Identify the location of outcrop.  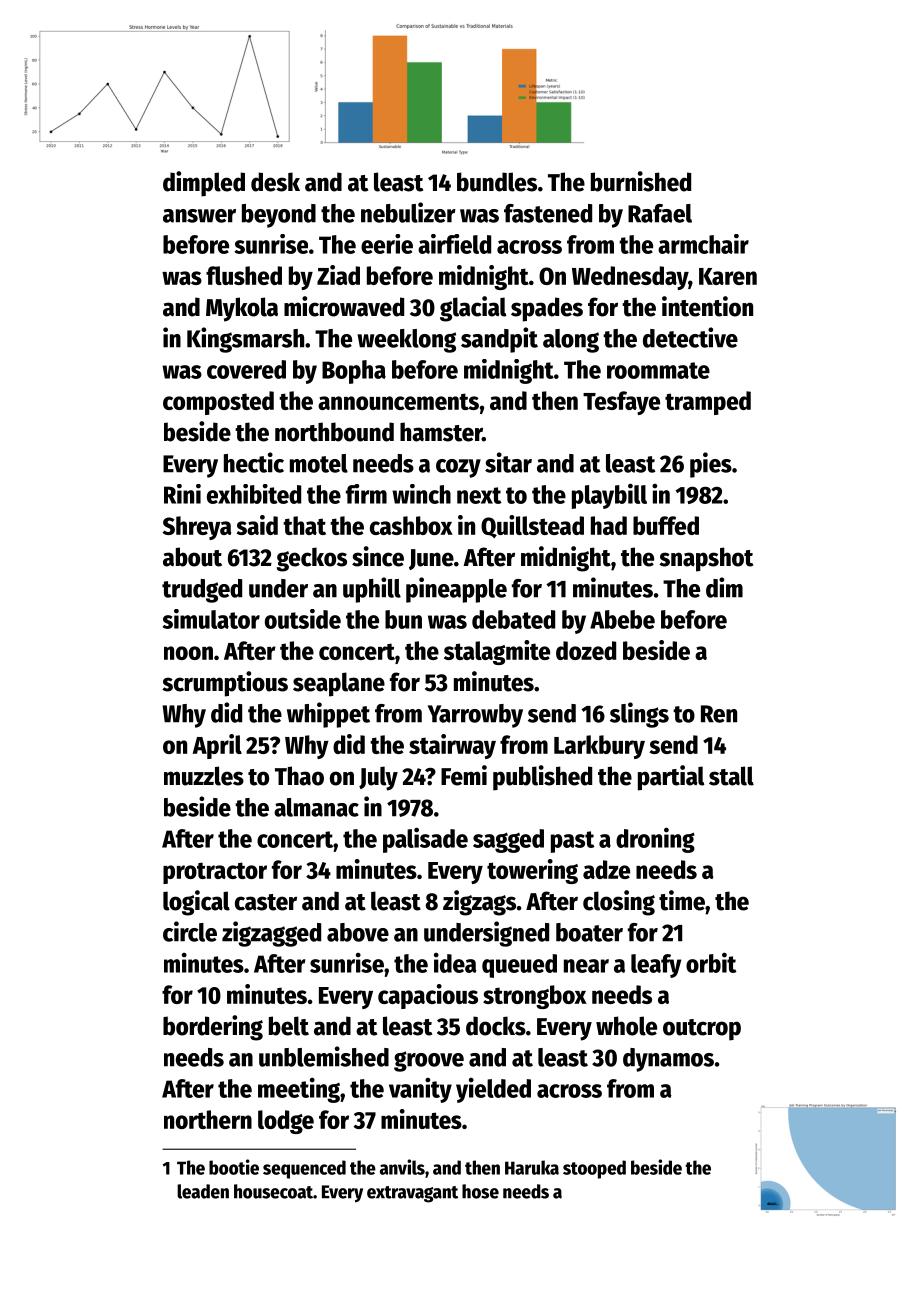
(702, 1030).
